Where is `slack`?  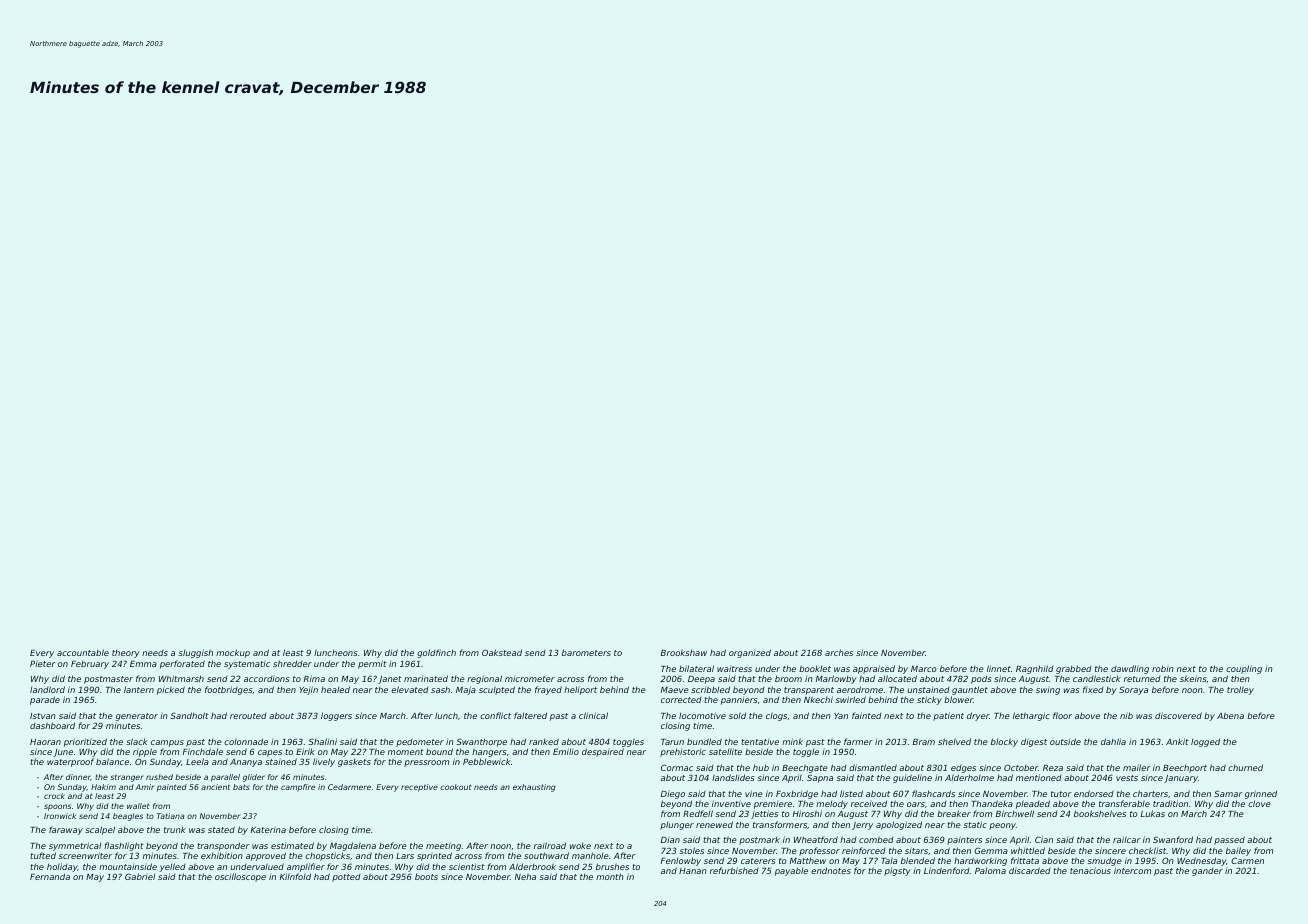 slack is located at coordinates (137, 741).
